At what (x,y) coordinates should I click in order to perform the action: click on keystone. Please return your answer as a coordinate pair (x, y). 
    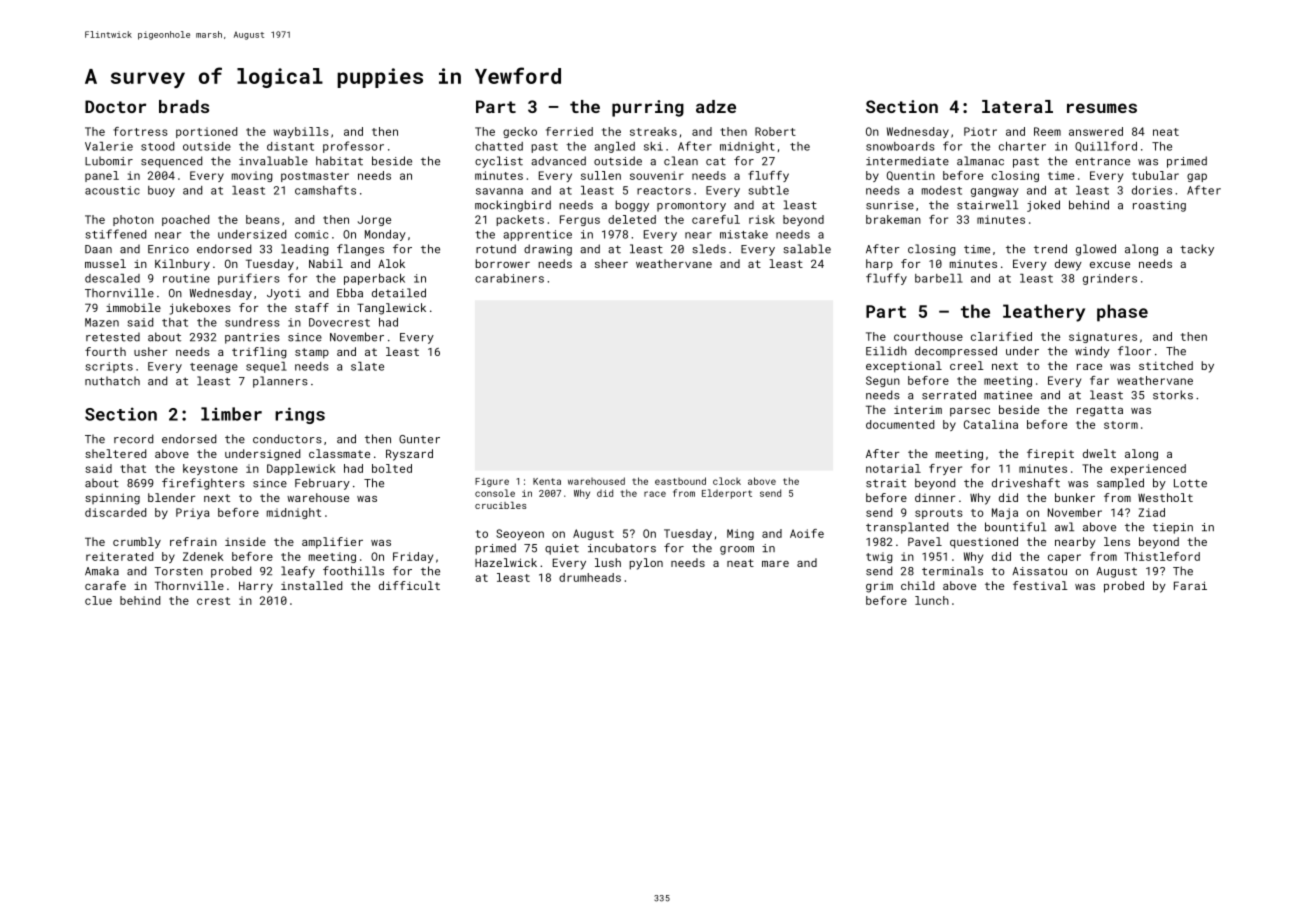
    Looking at the image, I should click on (210, 469).
